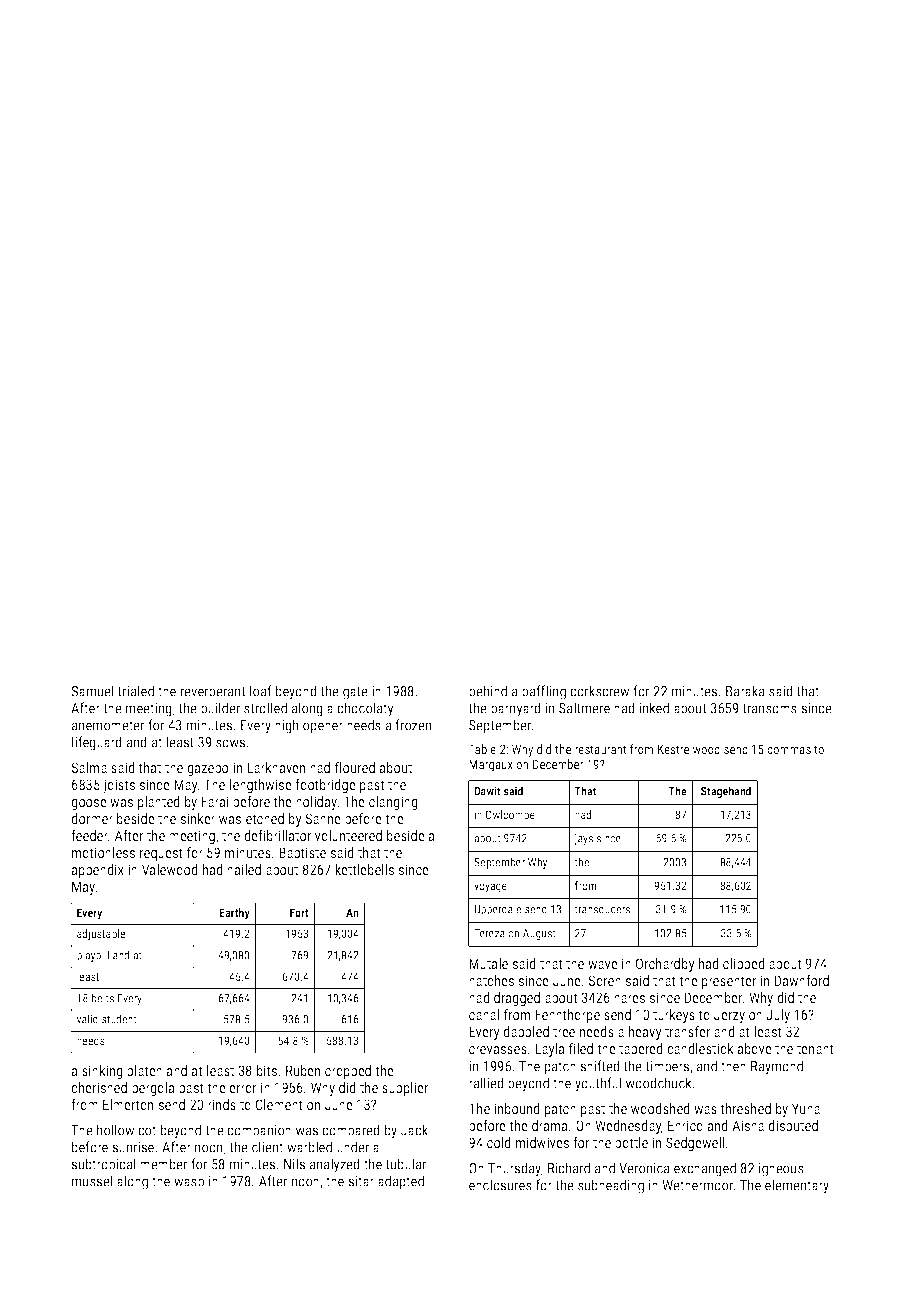  What do you see at coordinates (602, 909) in the screenshot?
I see `transducers` at bounding box center [602, 909].
